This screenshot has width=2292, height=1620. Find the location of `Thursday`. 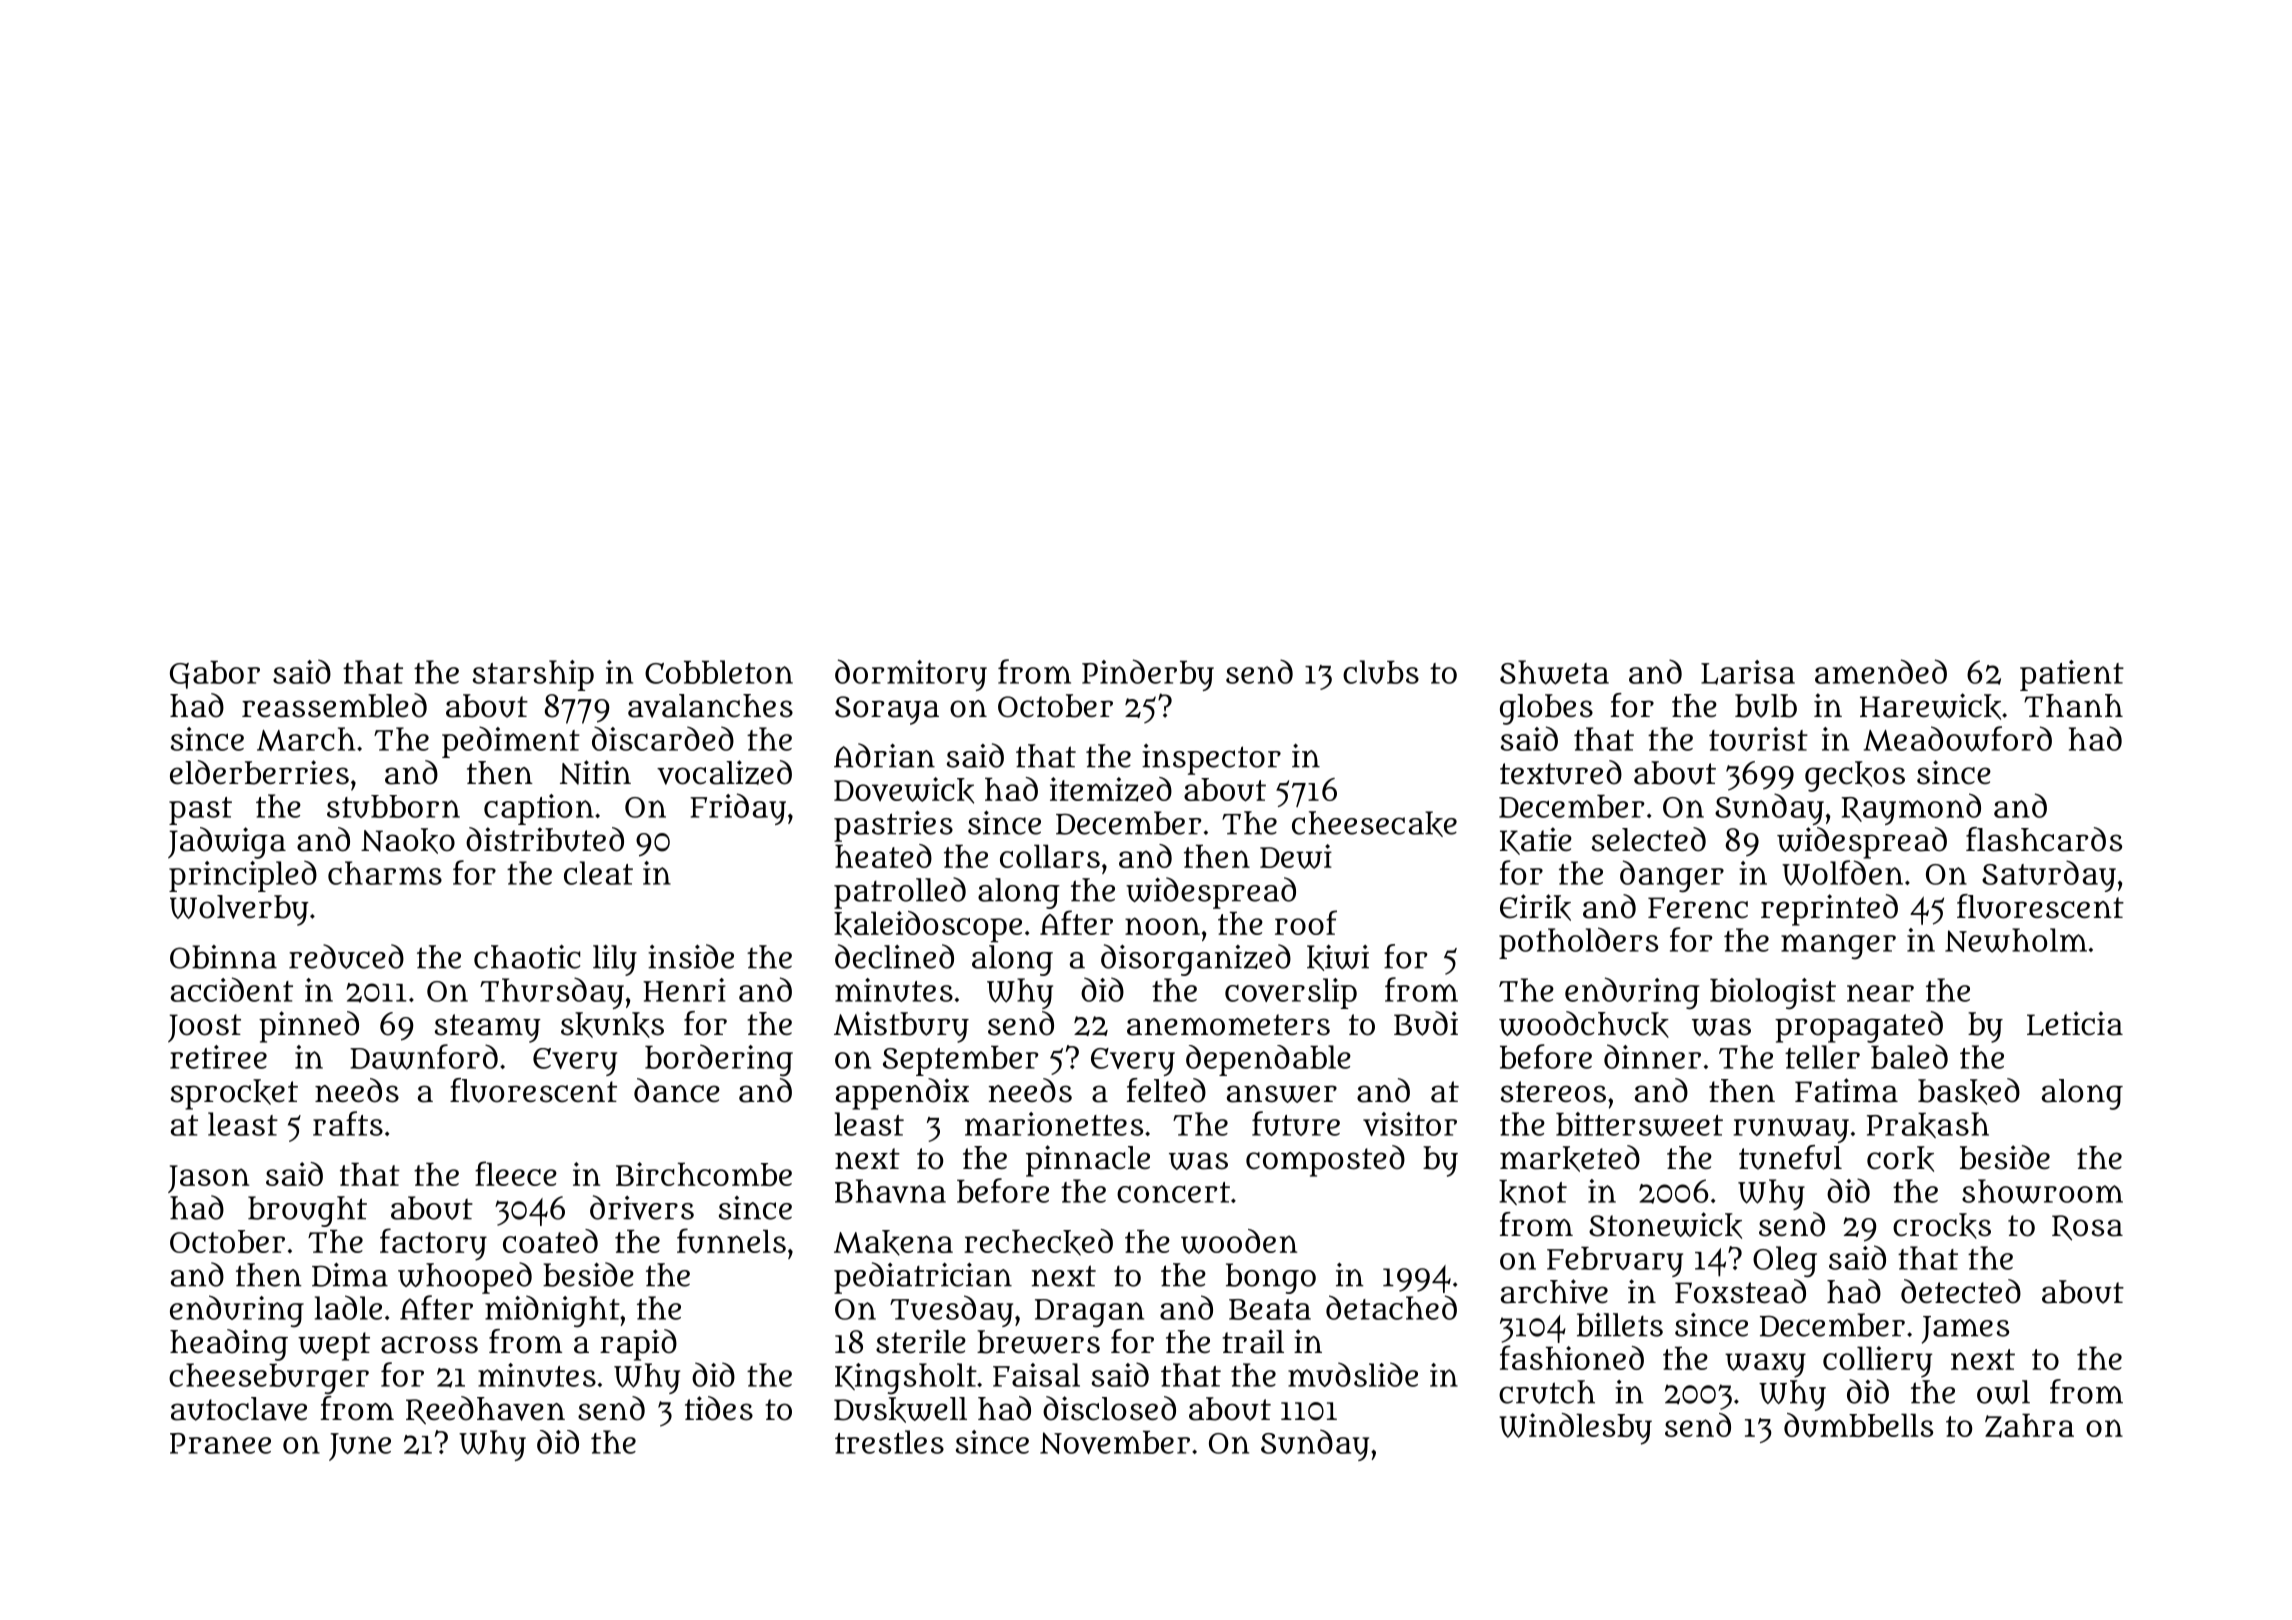

Thursday is located at coordinates (552, 993).
